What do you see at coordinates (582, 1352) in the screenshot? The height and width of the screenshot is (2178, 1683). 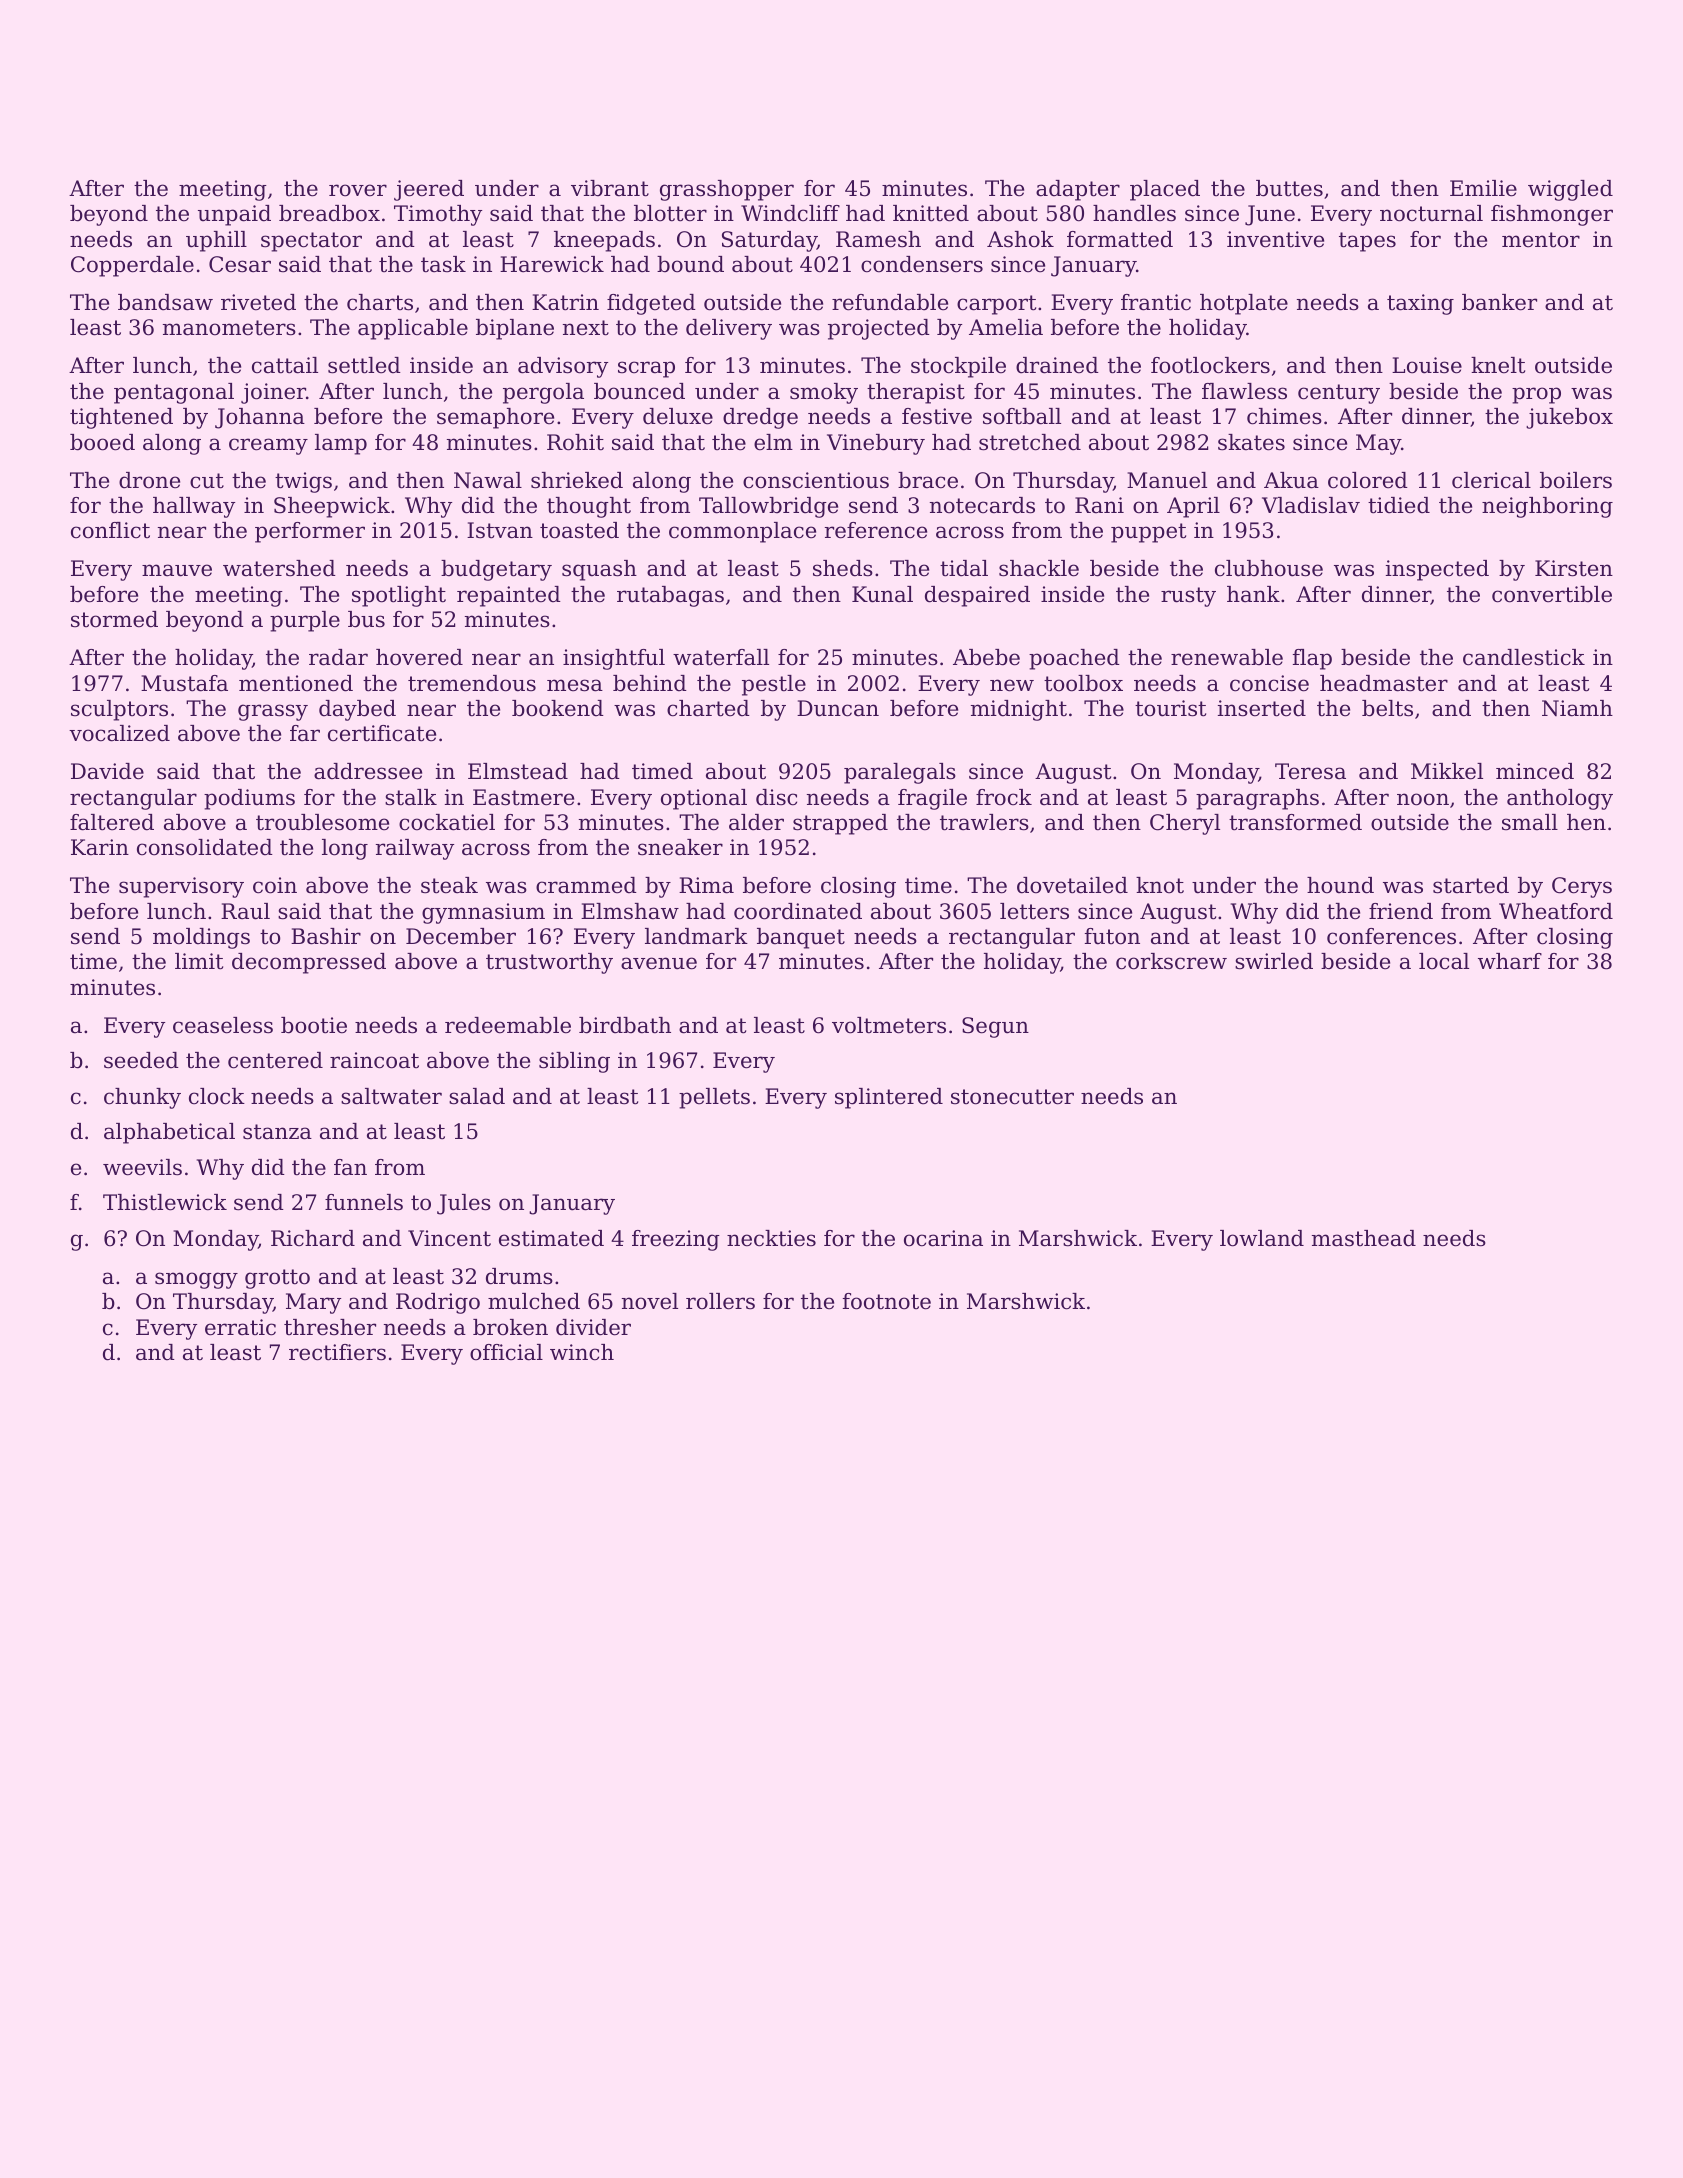 I see `winch` at bounding box center [582, 1352].
